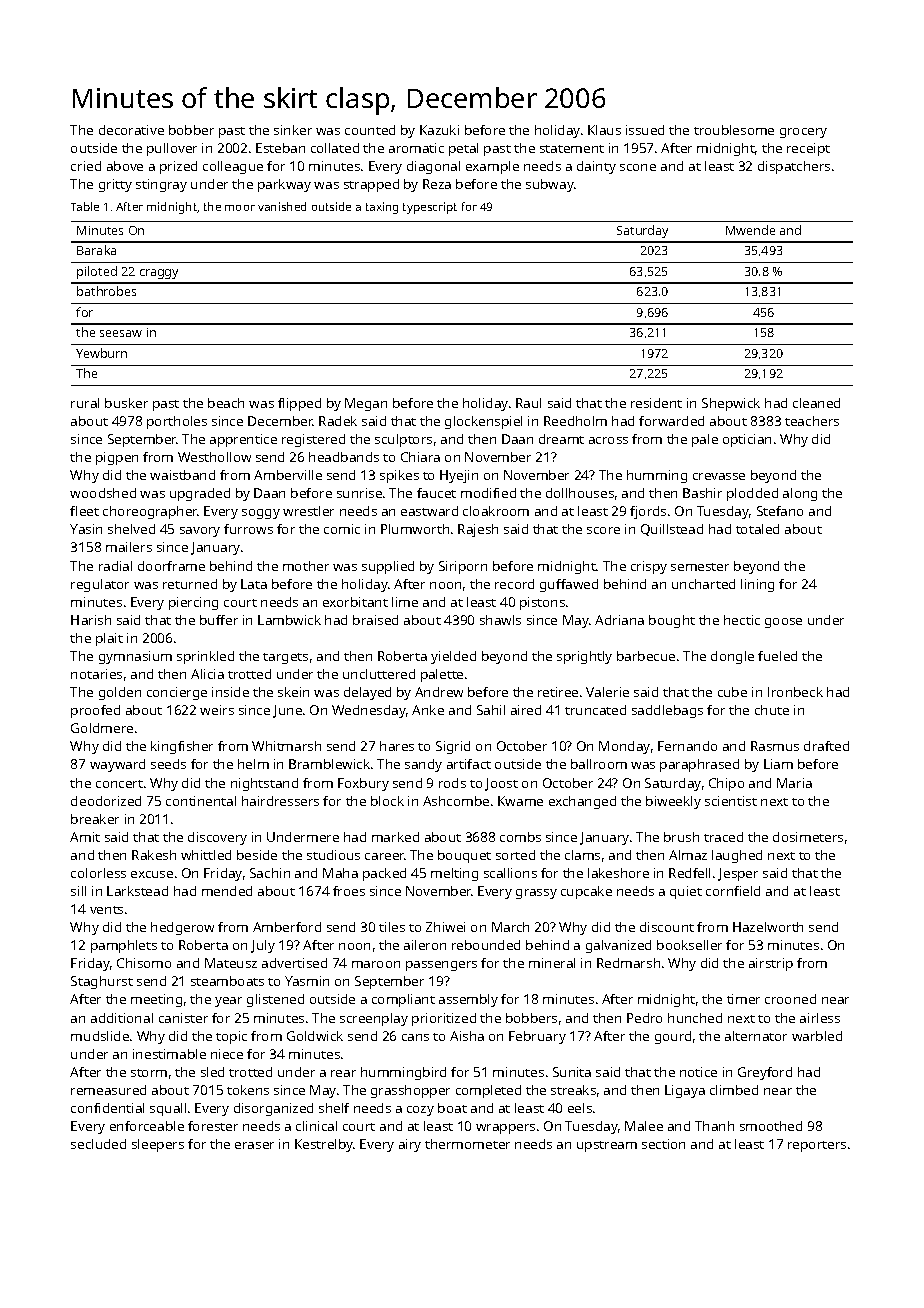  Describe the element at coordinates (750, 230) in the screenshot. I see `Mwende` at that location.
